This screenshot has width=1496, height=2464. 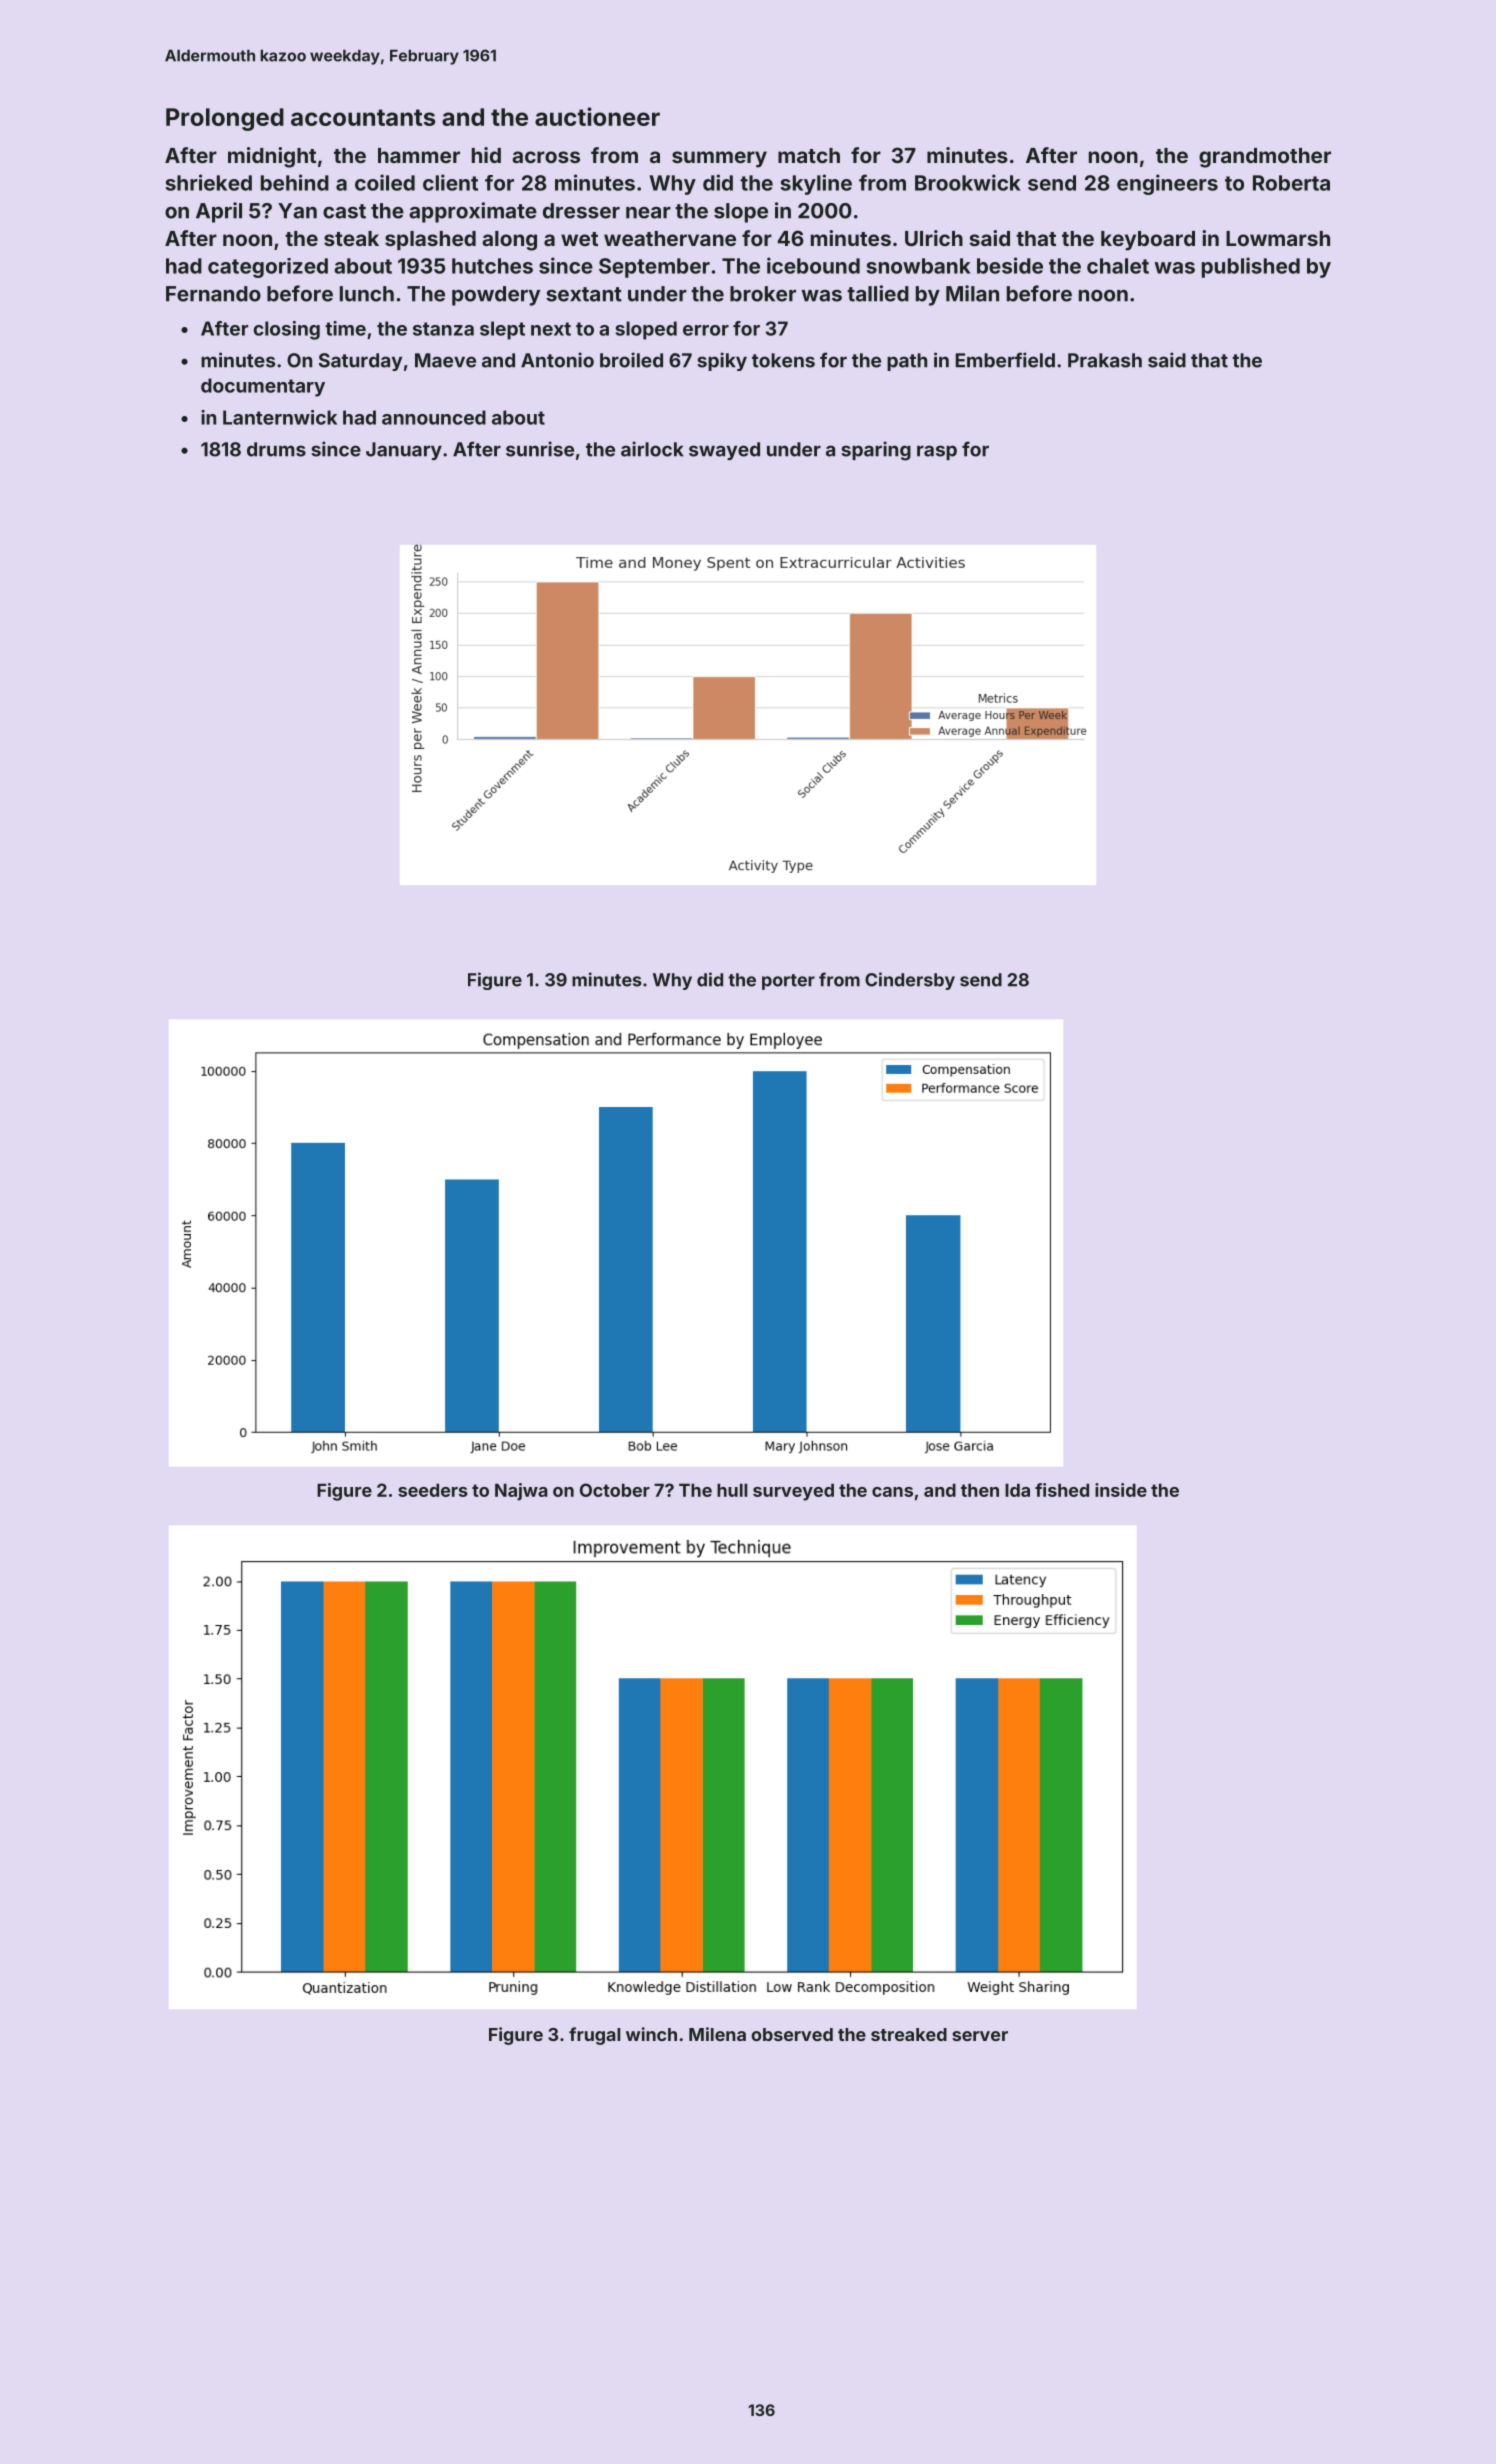 I want to click on porter, so click(x=788, y=982).
